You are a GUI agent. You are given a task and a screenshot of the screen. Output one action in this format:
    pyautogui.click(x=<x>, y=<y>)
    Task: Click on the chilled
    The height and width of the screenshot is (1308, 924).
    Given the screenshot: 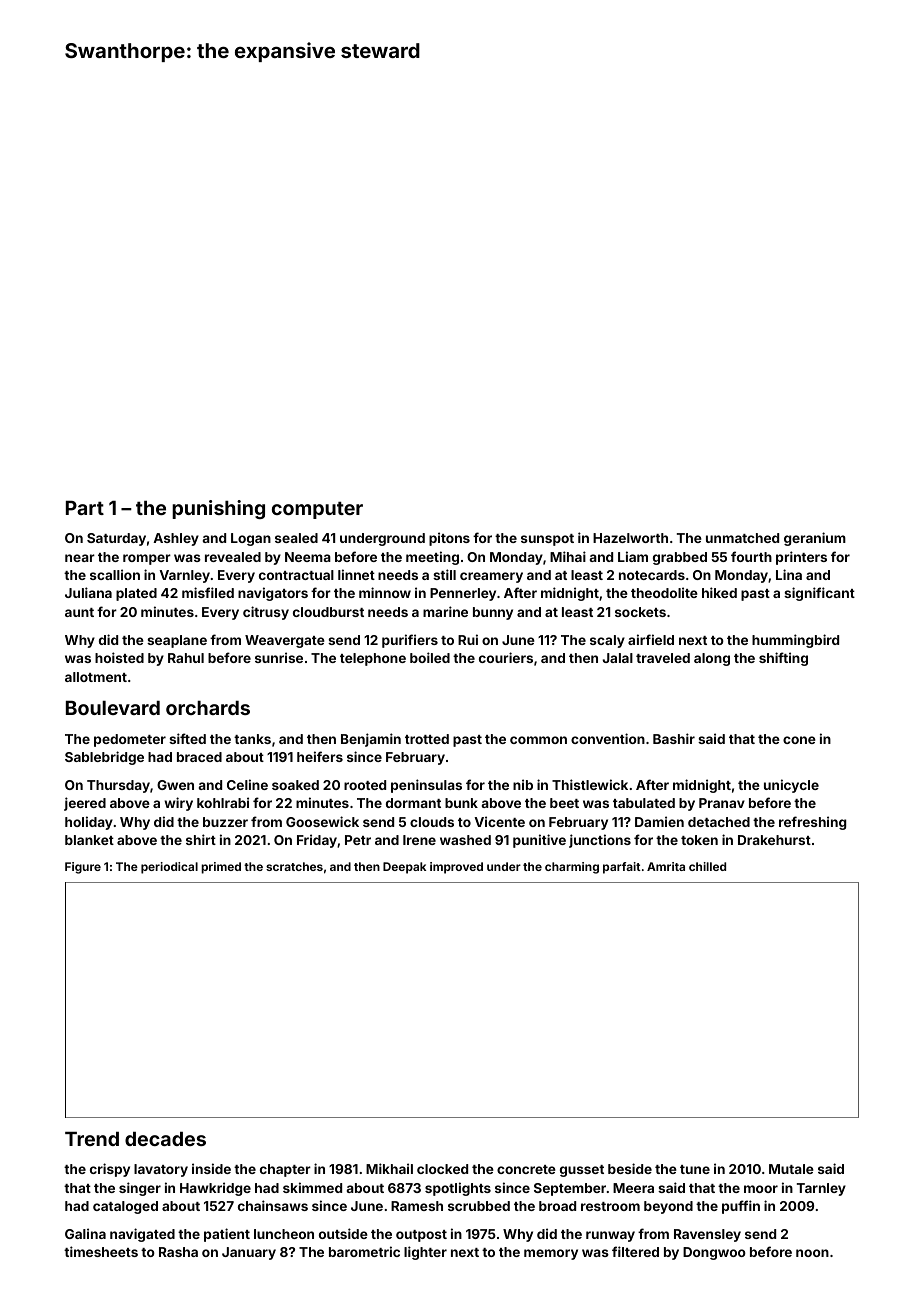 What is the action you would take?
    pyautogui.click(x=707, y=866)
